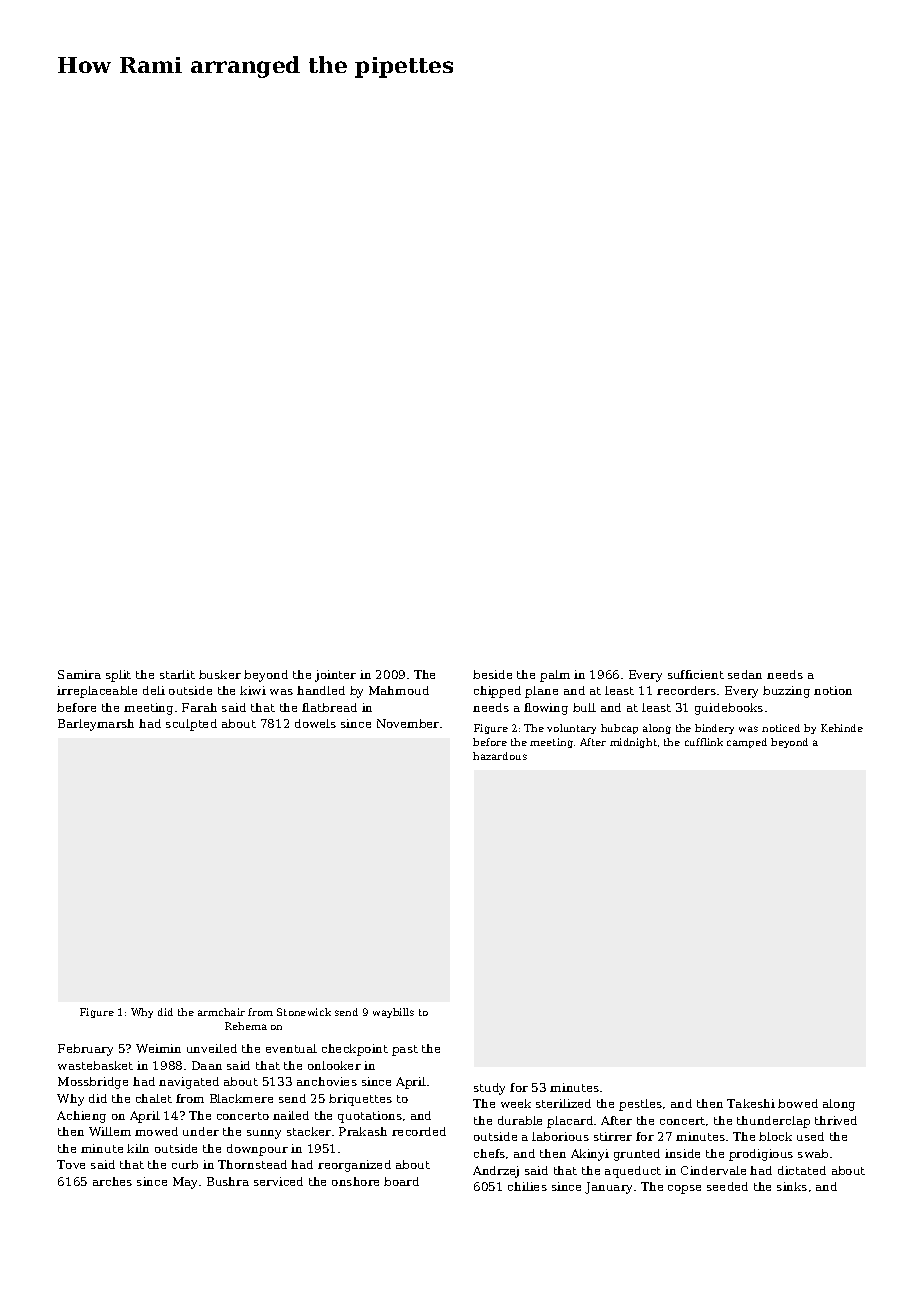 The image size is (924, 1308). What do you see at coordinates (747, 743) in the page?
I see `camped` at bounding box center [747, 743].
